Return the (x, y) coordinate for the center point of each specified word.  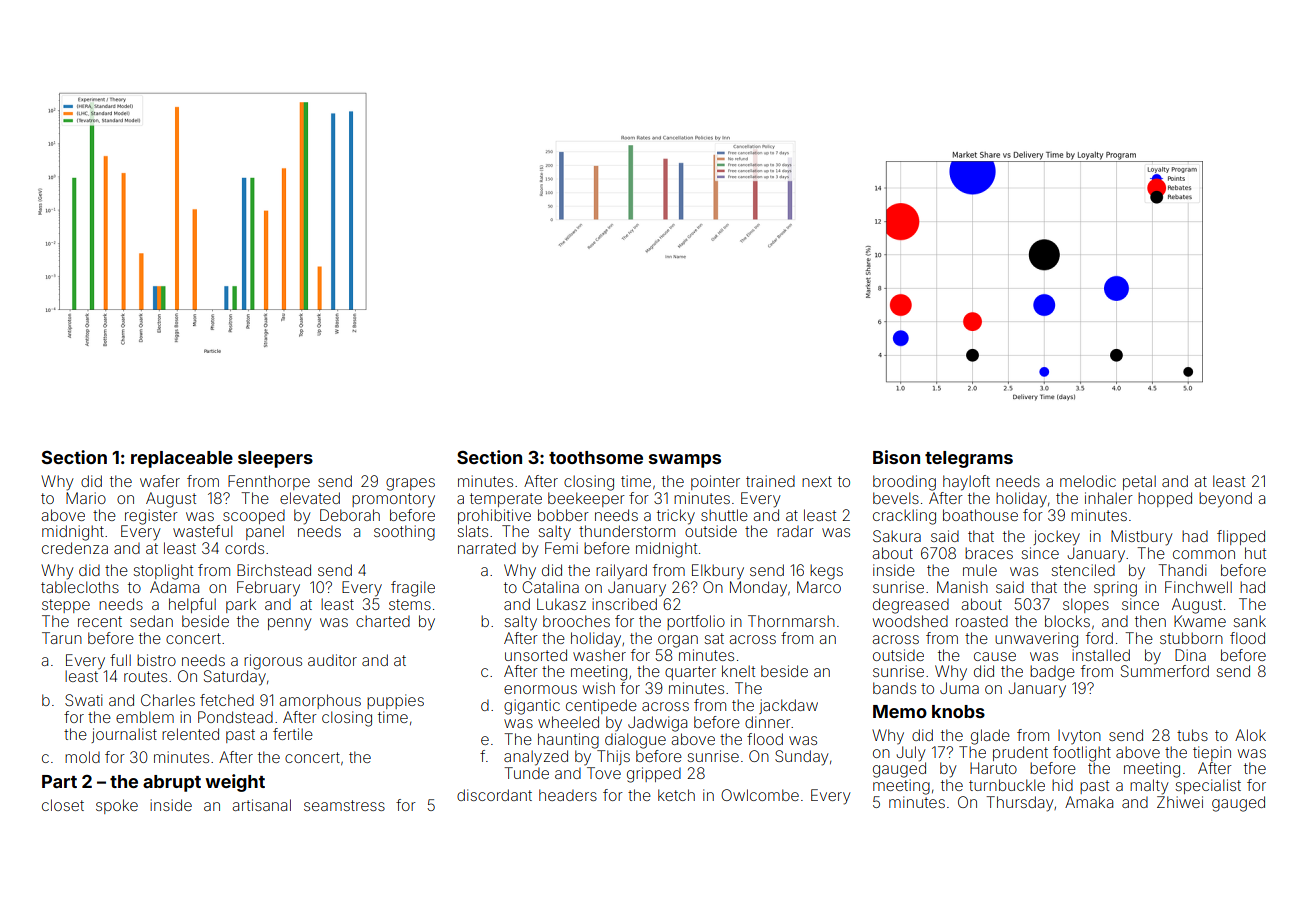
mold (82, 757)
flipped (1241, 537)
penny (289, 624)
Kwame (1200, 621)
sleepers (275, 459)
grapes (410, 484)
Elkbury (718, 571)
